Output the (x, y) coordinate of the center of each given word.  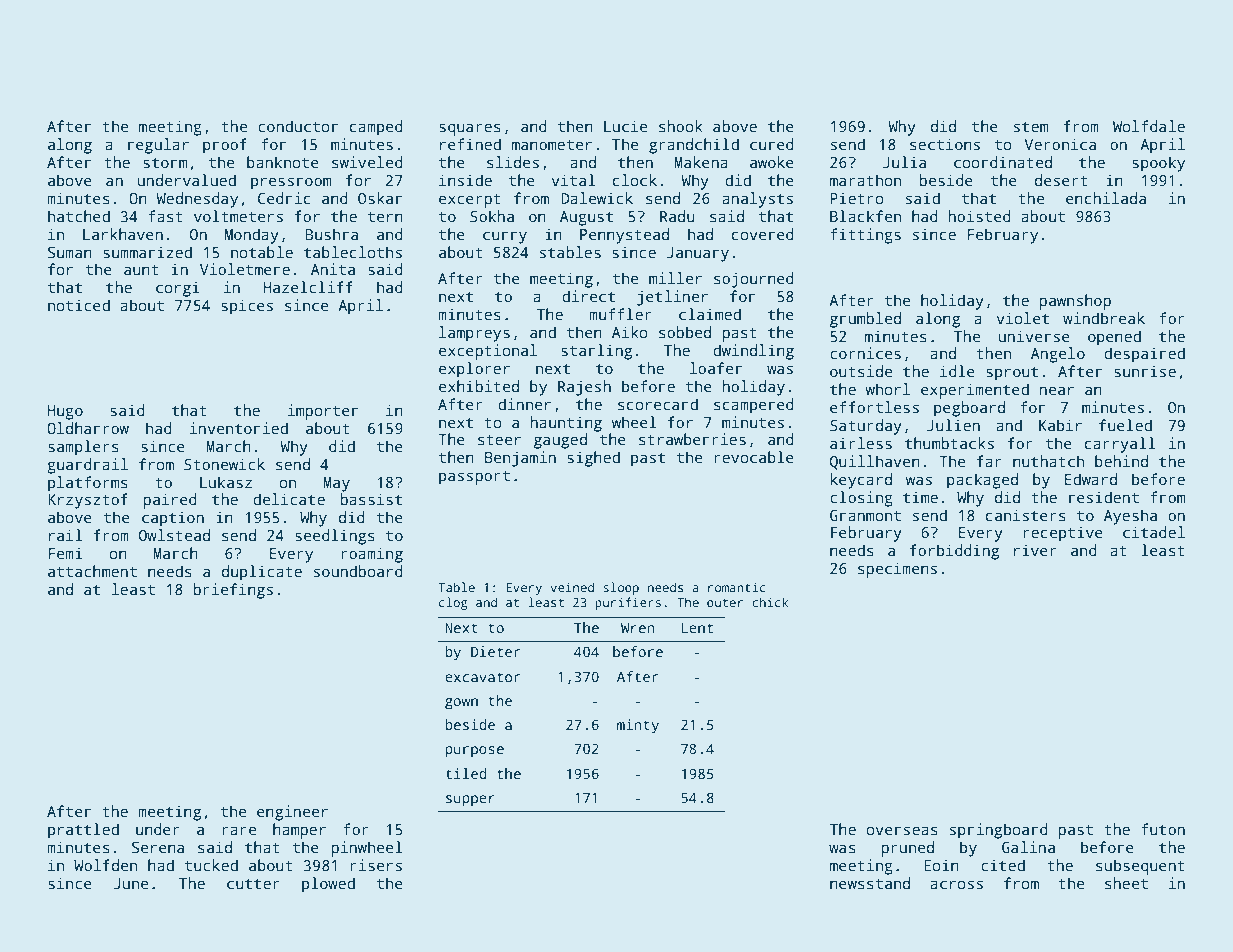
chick (770, 602)
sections (945, 144)
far (989, 461)
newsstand (870, 883)
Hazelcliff (308, 287)
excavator (482, 677)
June (130, 883)
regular (158, 146)
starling (596, 352)
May (336, 484)
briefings (233, 591)
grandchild (694, 146)
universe (1034, 336)
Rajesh (584, 388)
